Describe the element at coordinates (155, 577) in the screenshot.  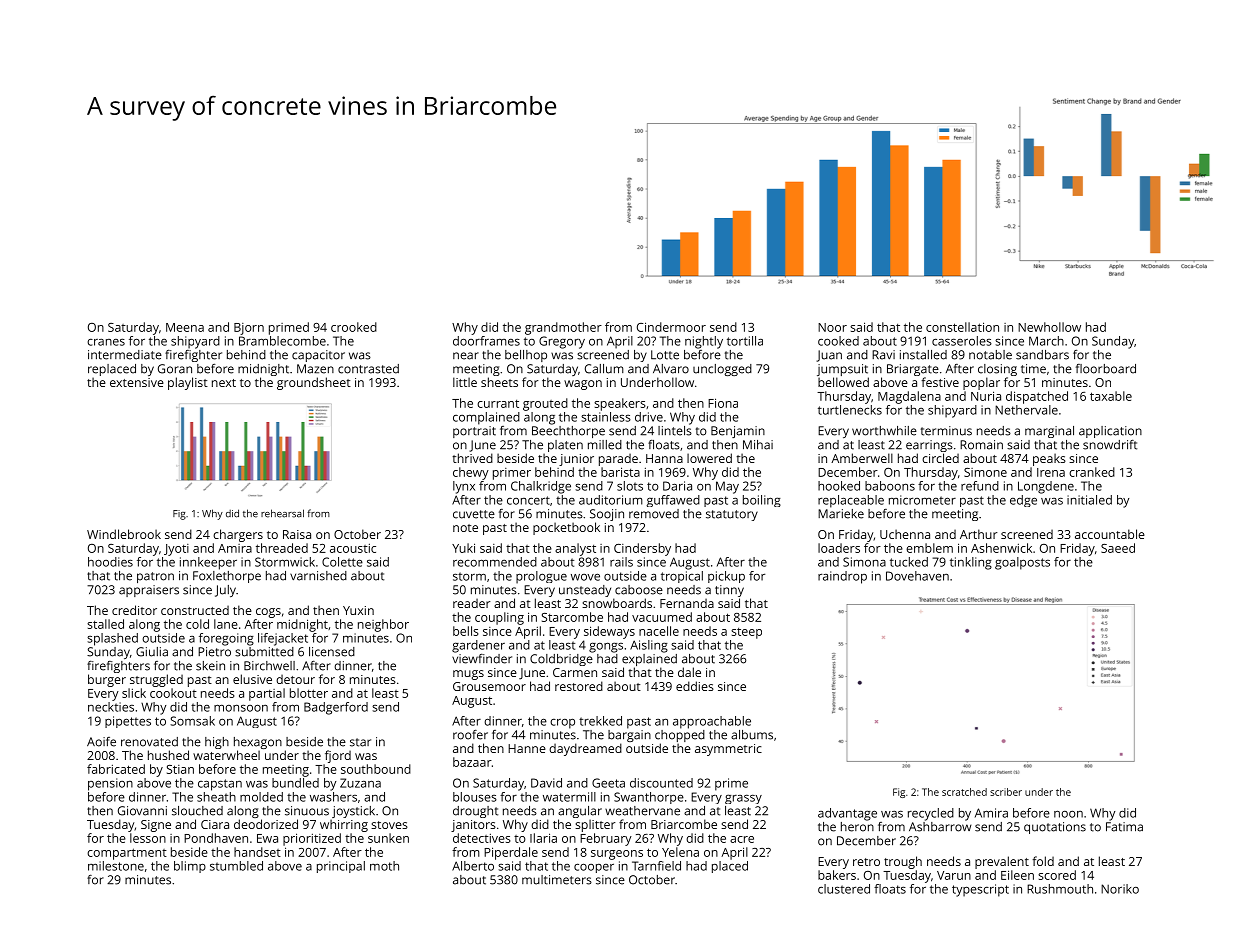
I see `patron` at that location.
